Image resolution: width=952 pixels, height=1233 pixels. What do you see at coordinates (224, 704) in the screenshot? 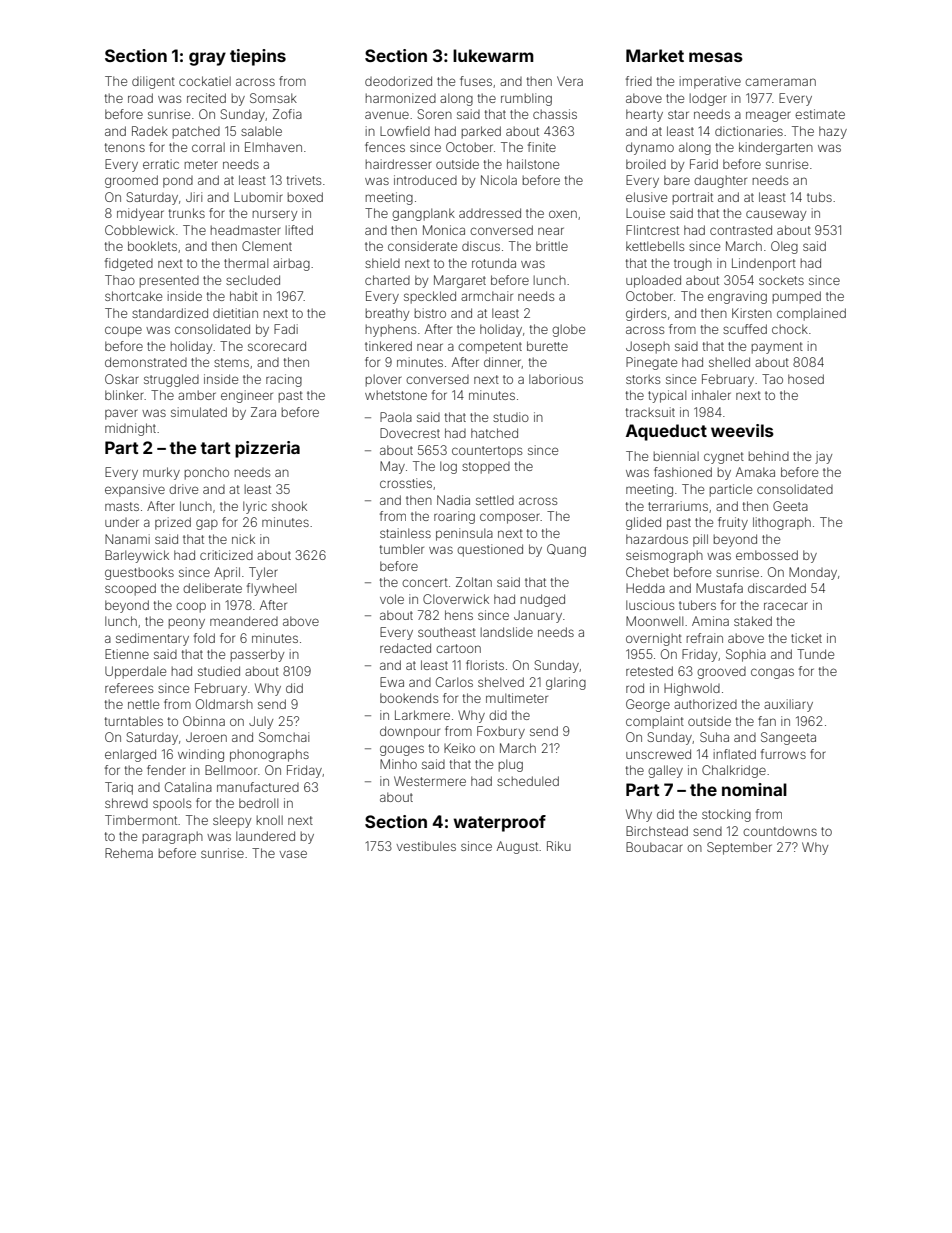
I see `Oldmarsh` at bounding box center [224, 704].
